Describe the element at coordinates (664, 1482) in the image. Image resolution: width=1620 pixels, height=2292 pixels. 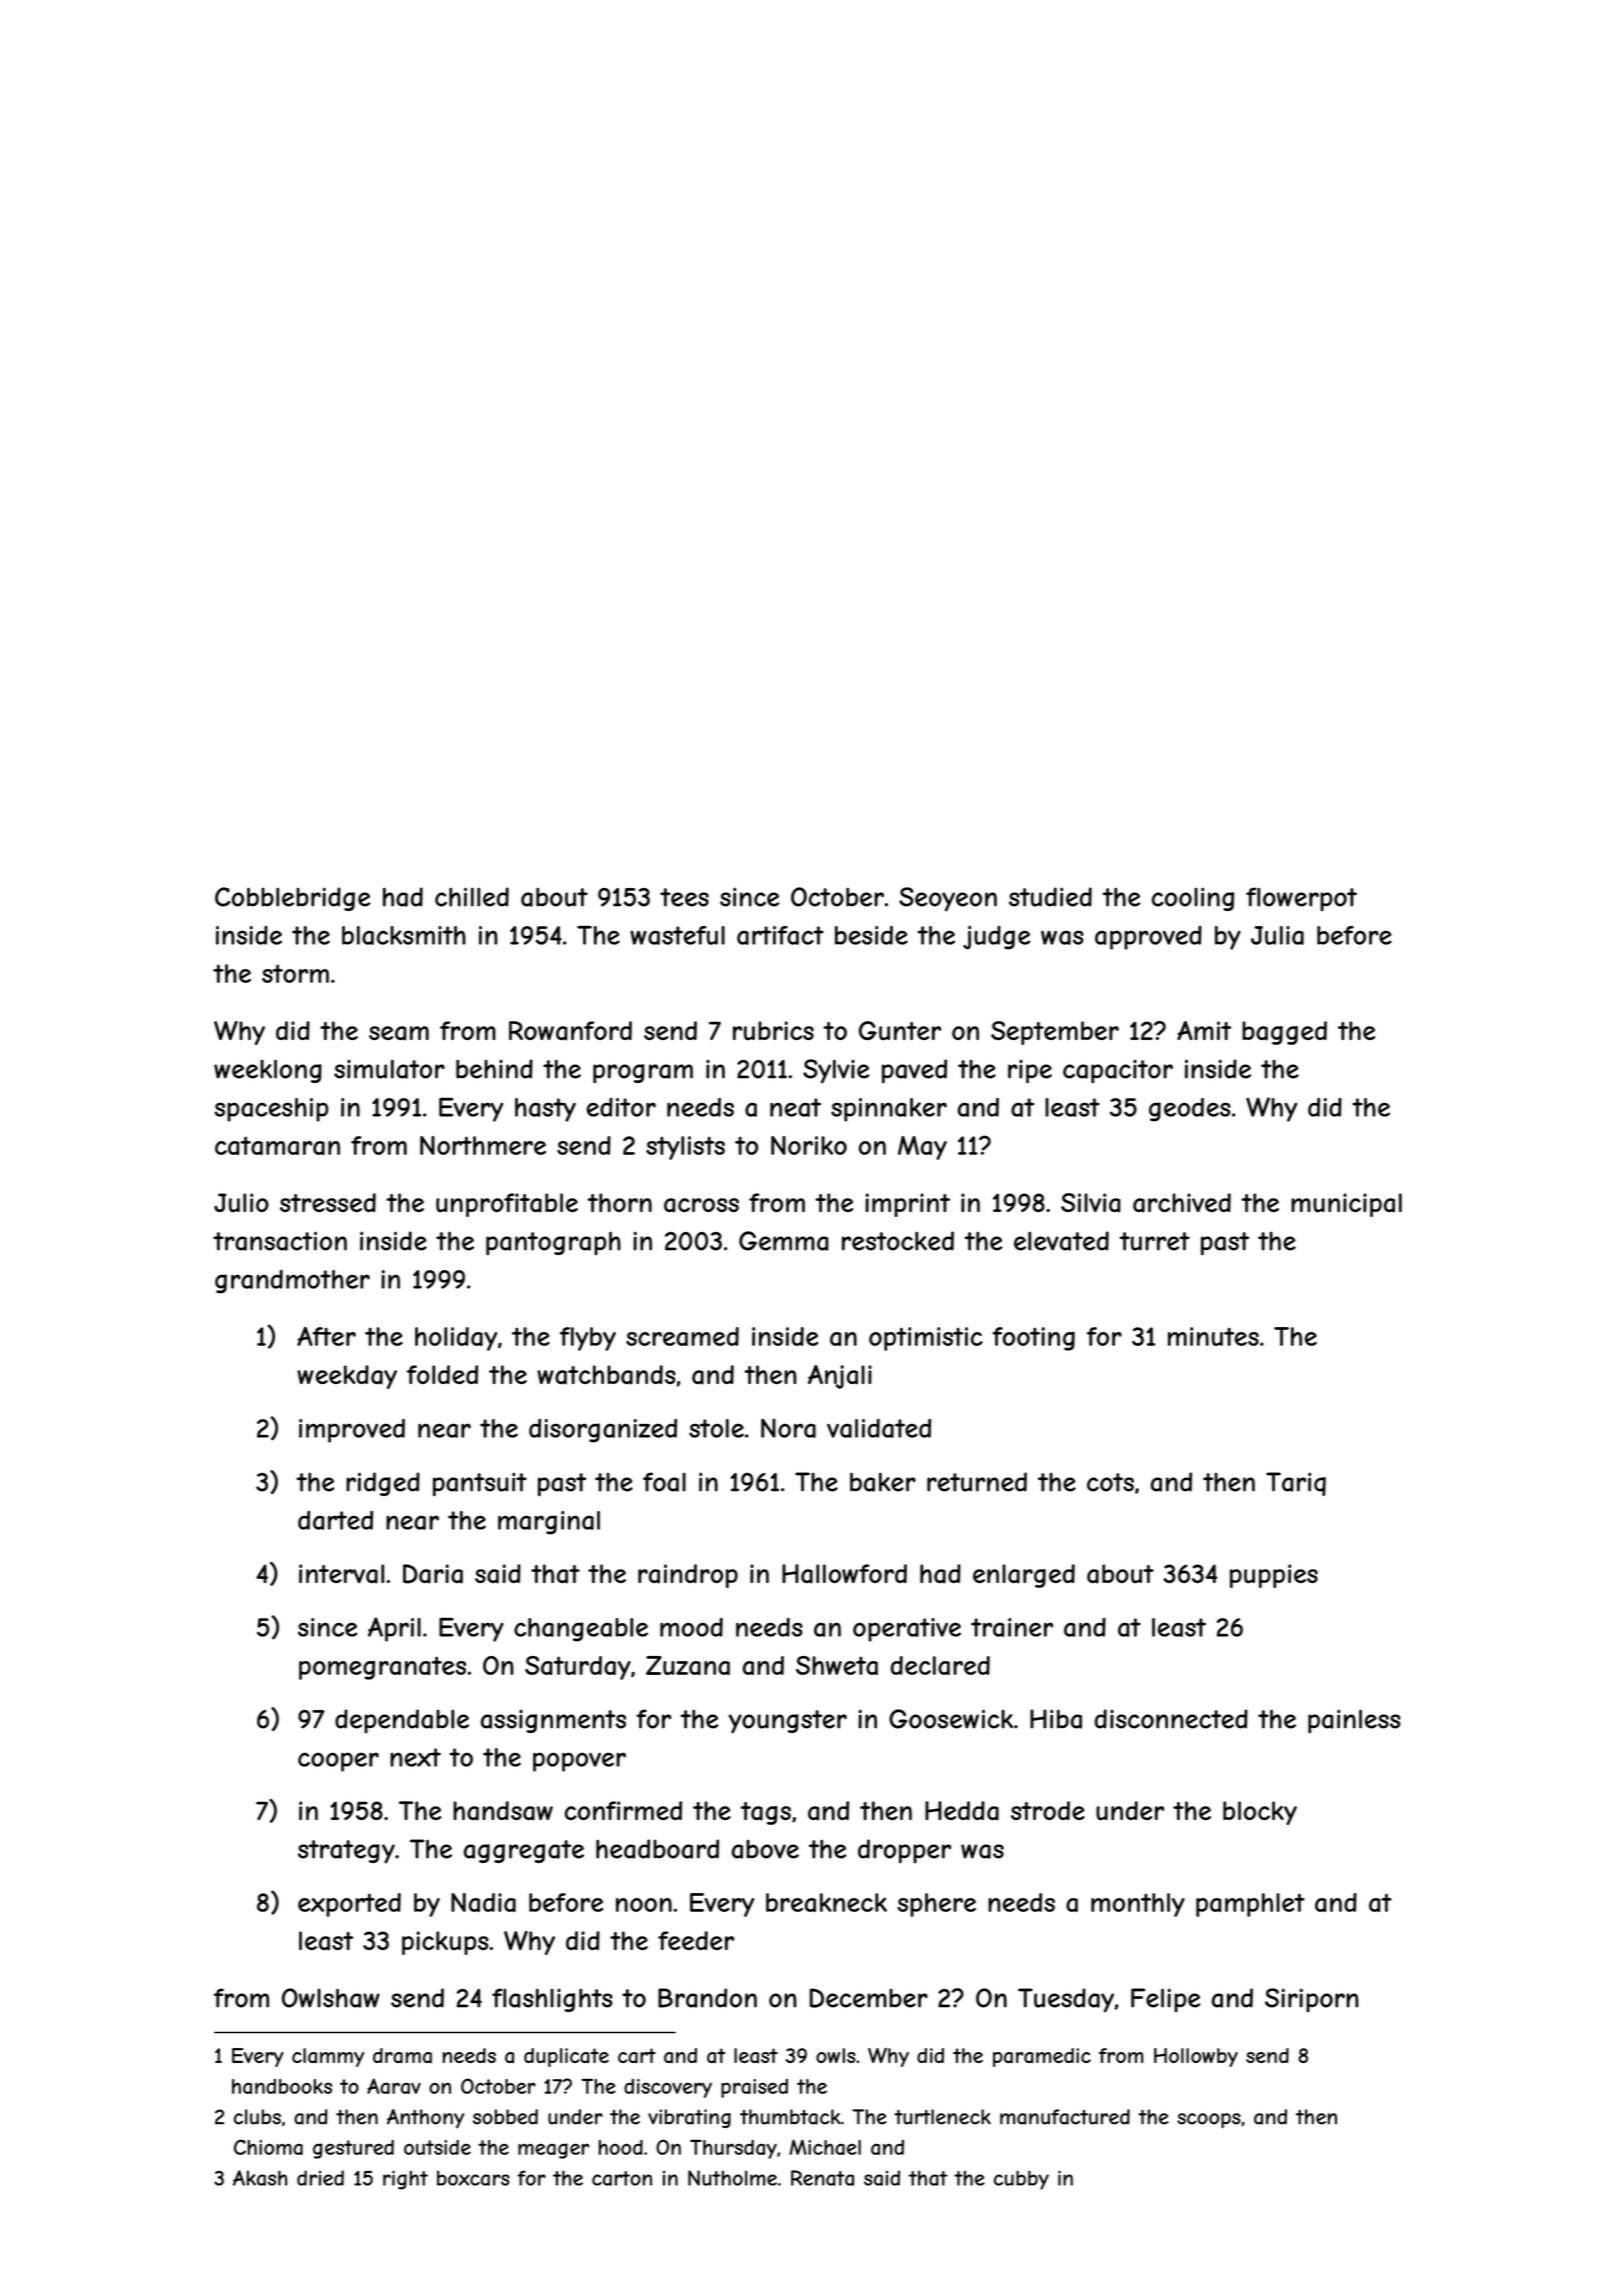
I see `foal` at that location.
